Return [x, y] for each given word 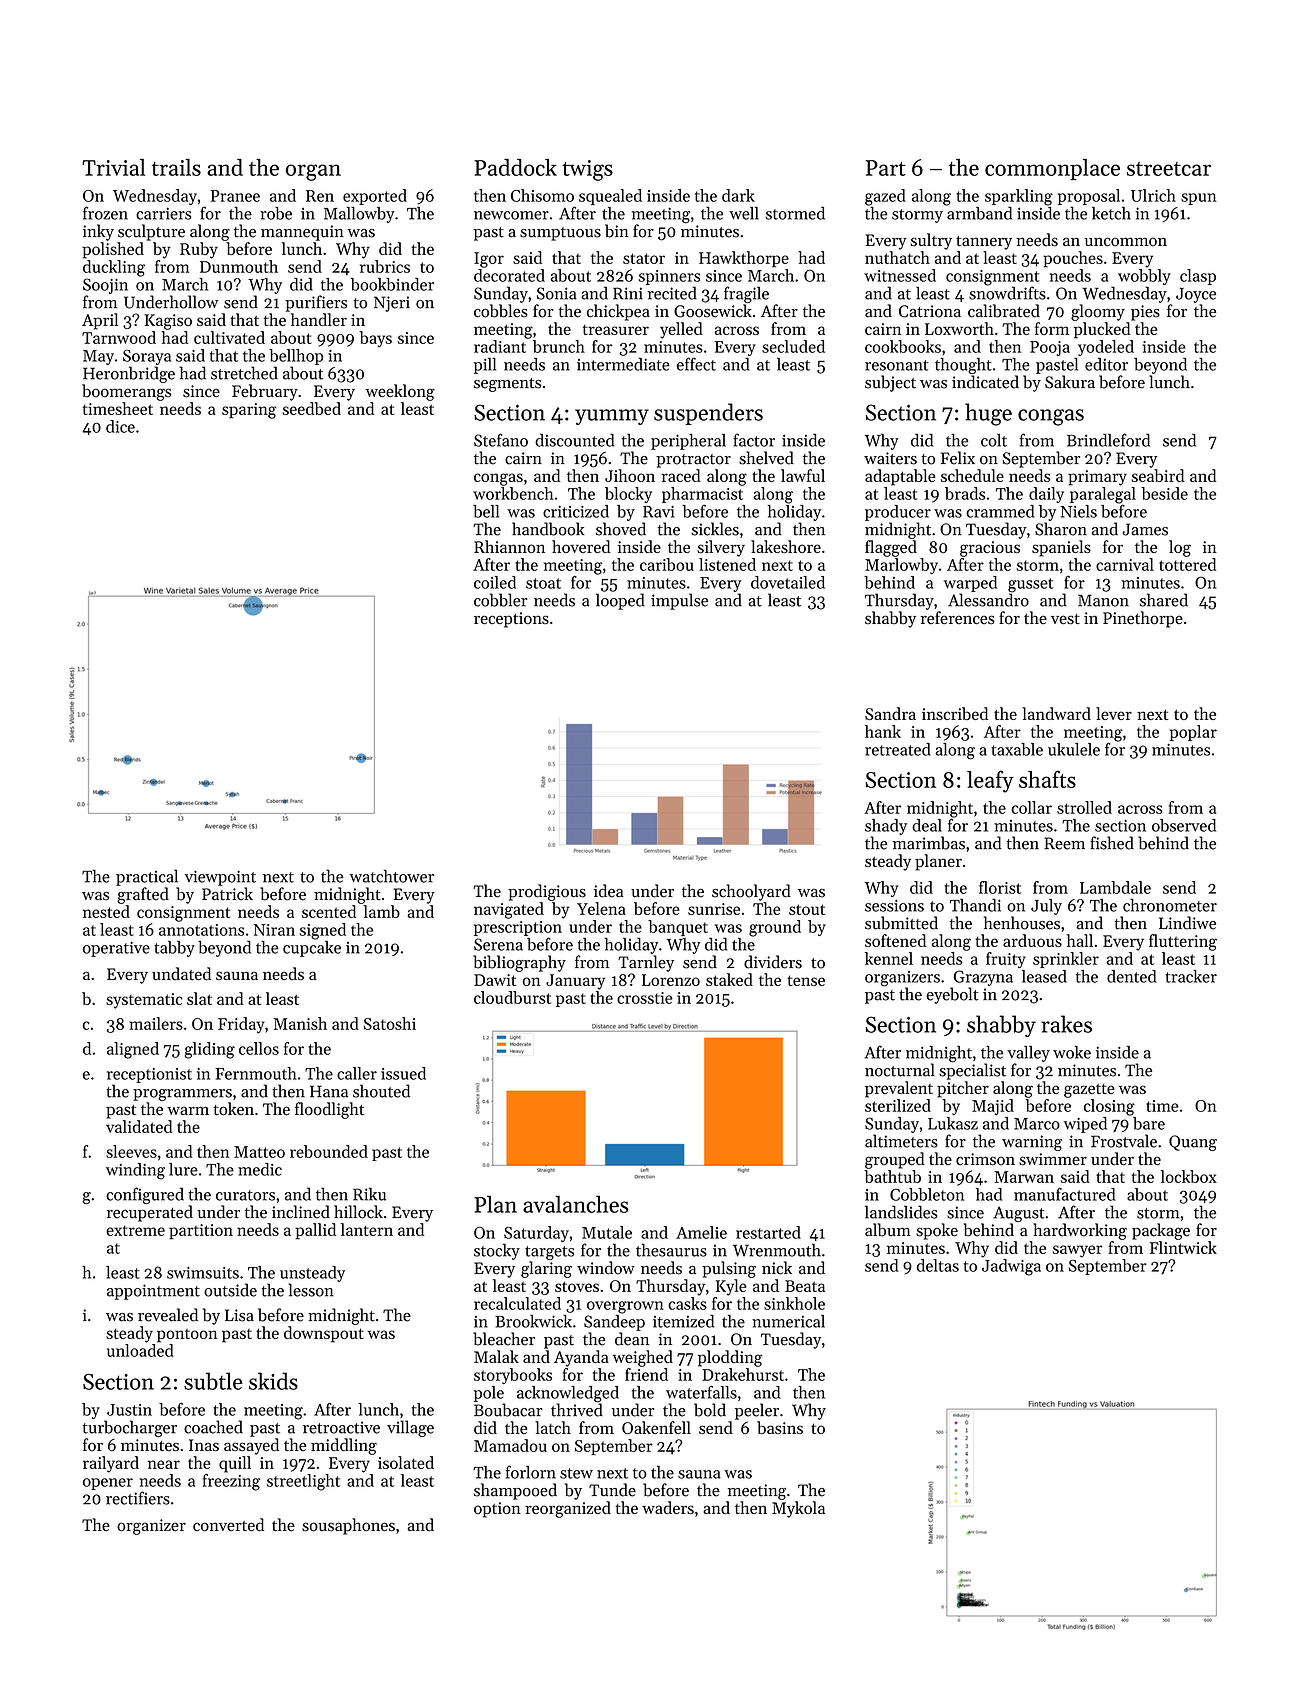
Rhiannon [509, 546]
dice [120, 426]
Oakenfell [656, 1427]
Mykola [798, 1509]
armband [979, 213]
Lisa [239, 1315]
